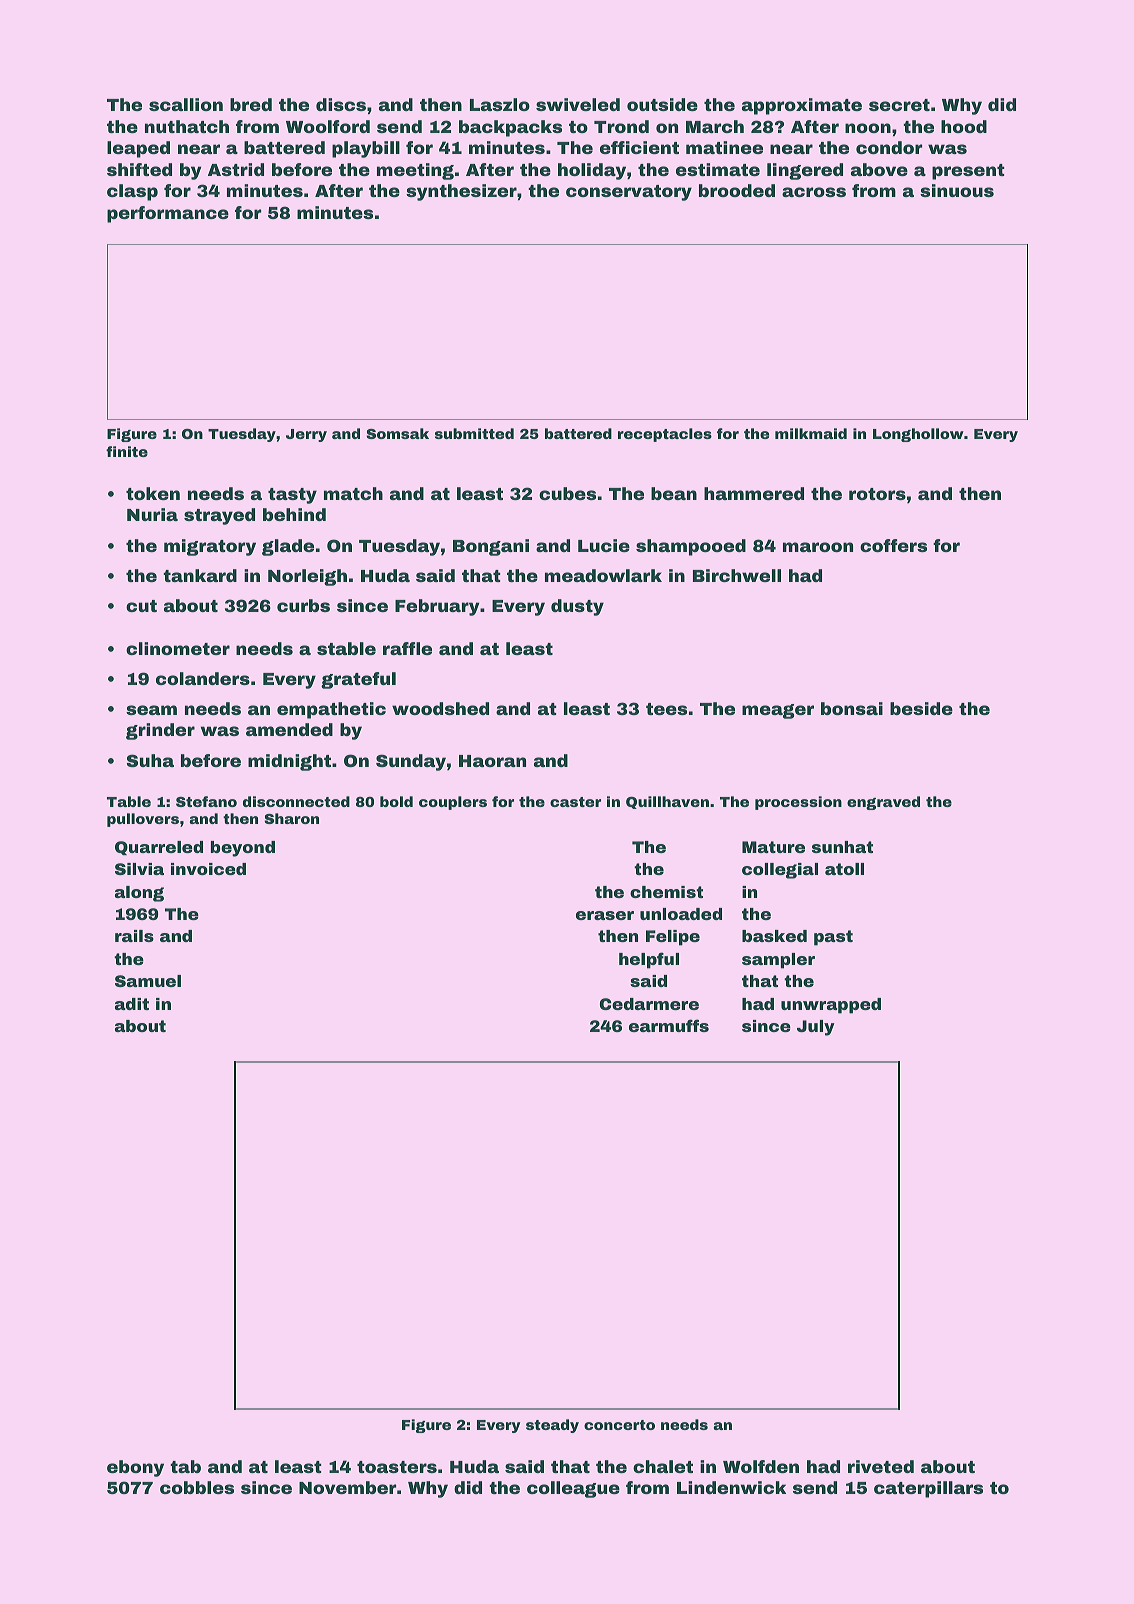  Describe the element at coordinates (132, 192) in the image. I see `clasp` at that location.
